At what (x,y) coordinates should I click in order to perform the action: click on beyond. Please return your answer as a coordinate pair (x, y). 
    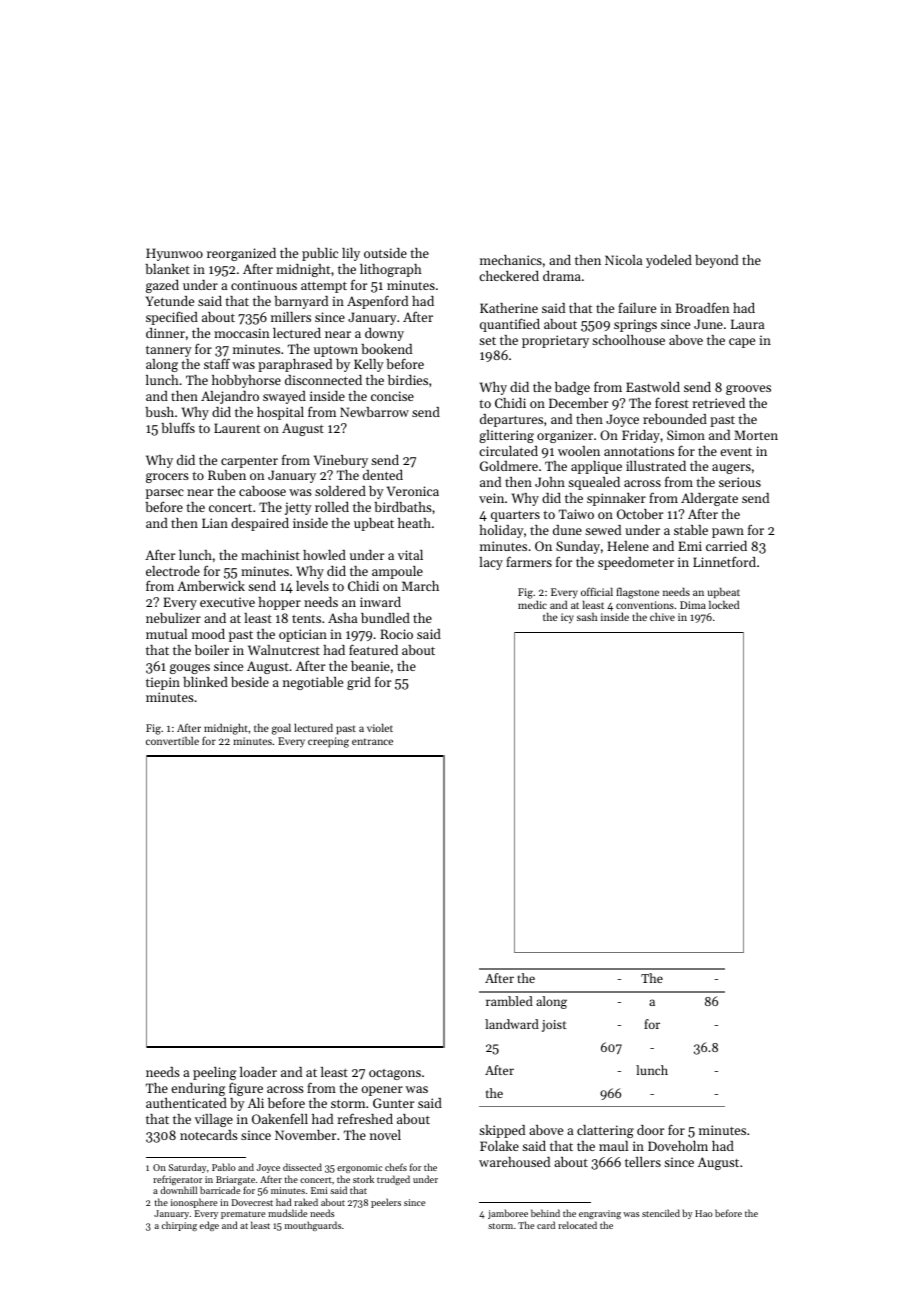
    Looking at the image, I should click on (716, 261).
